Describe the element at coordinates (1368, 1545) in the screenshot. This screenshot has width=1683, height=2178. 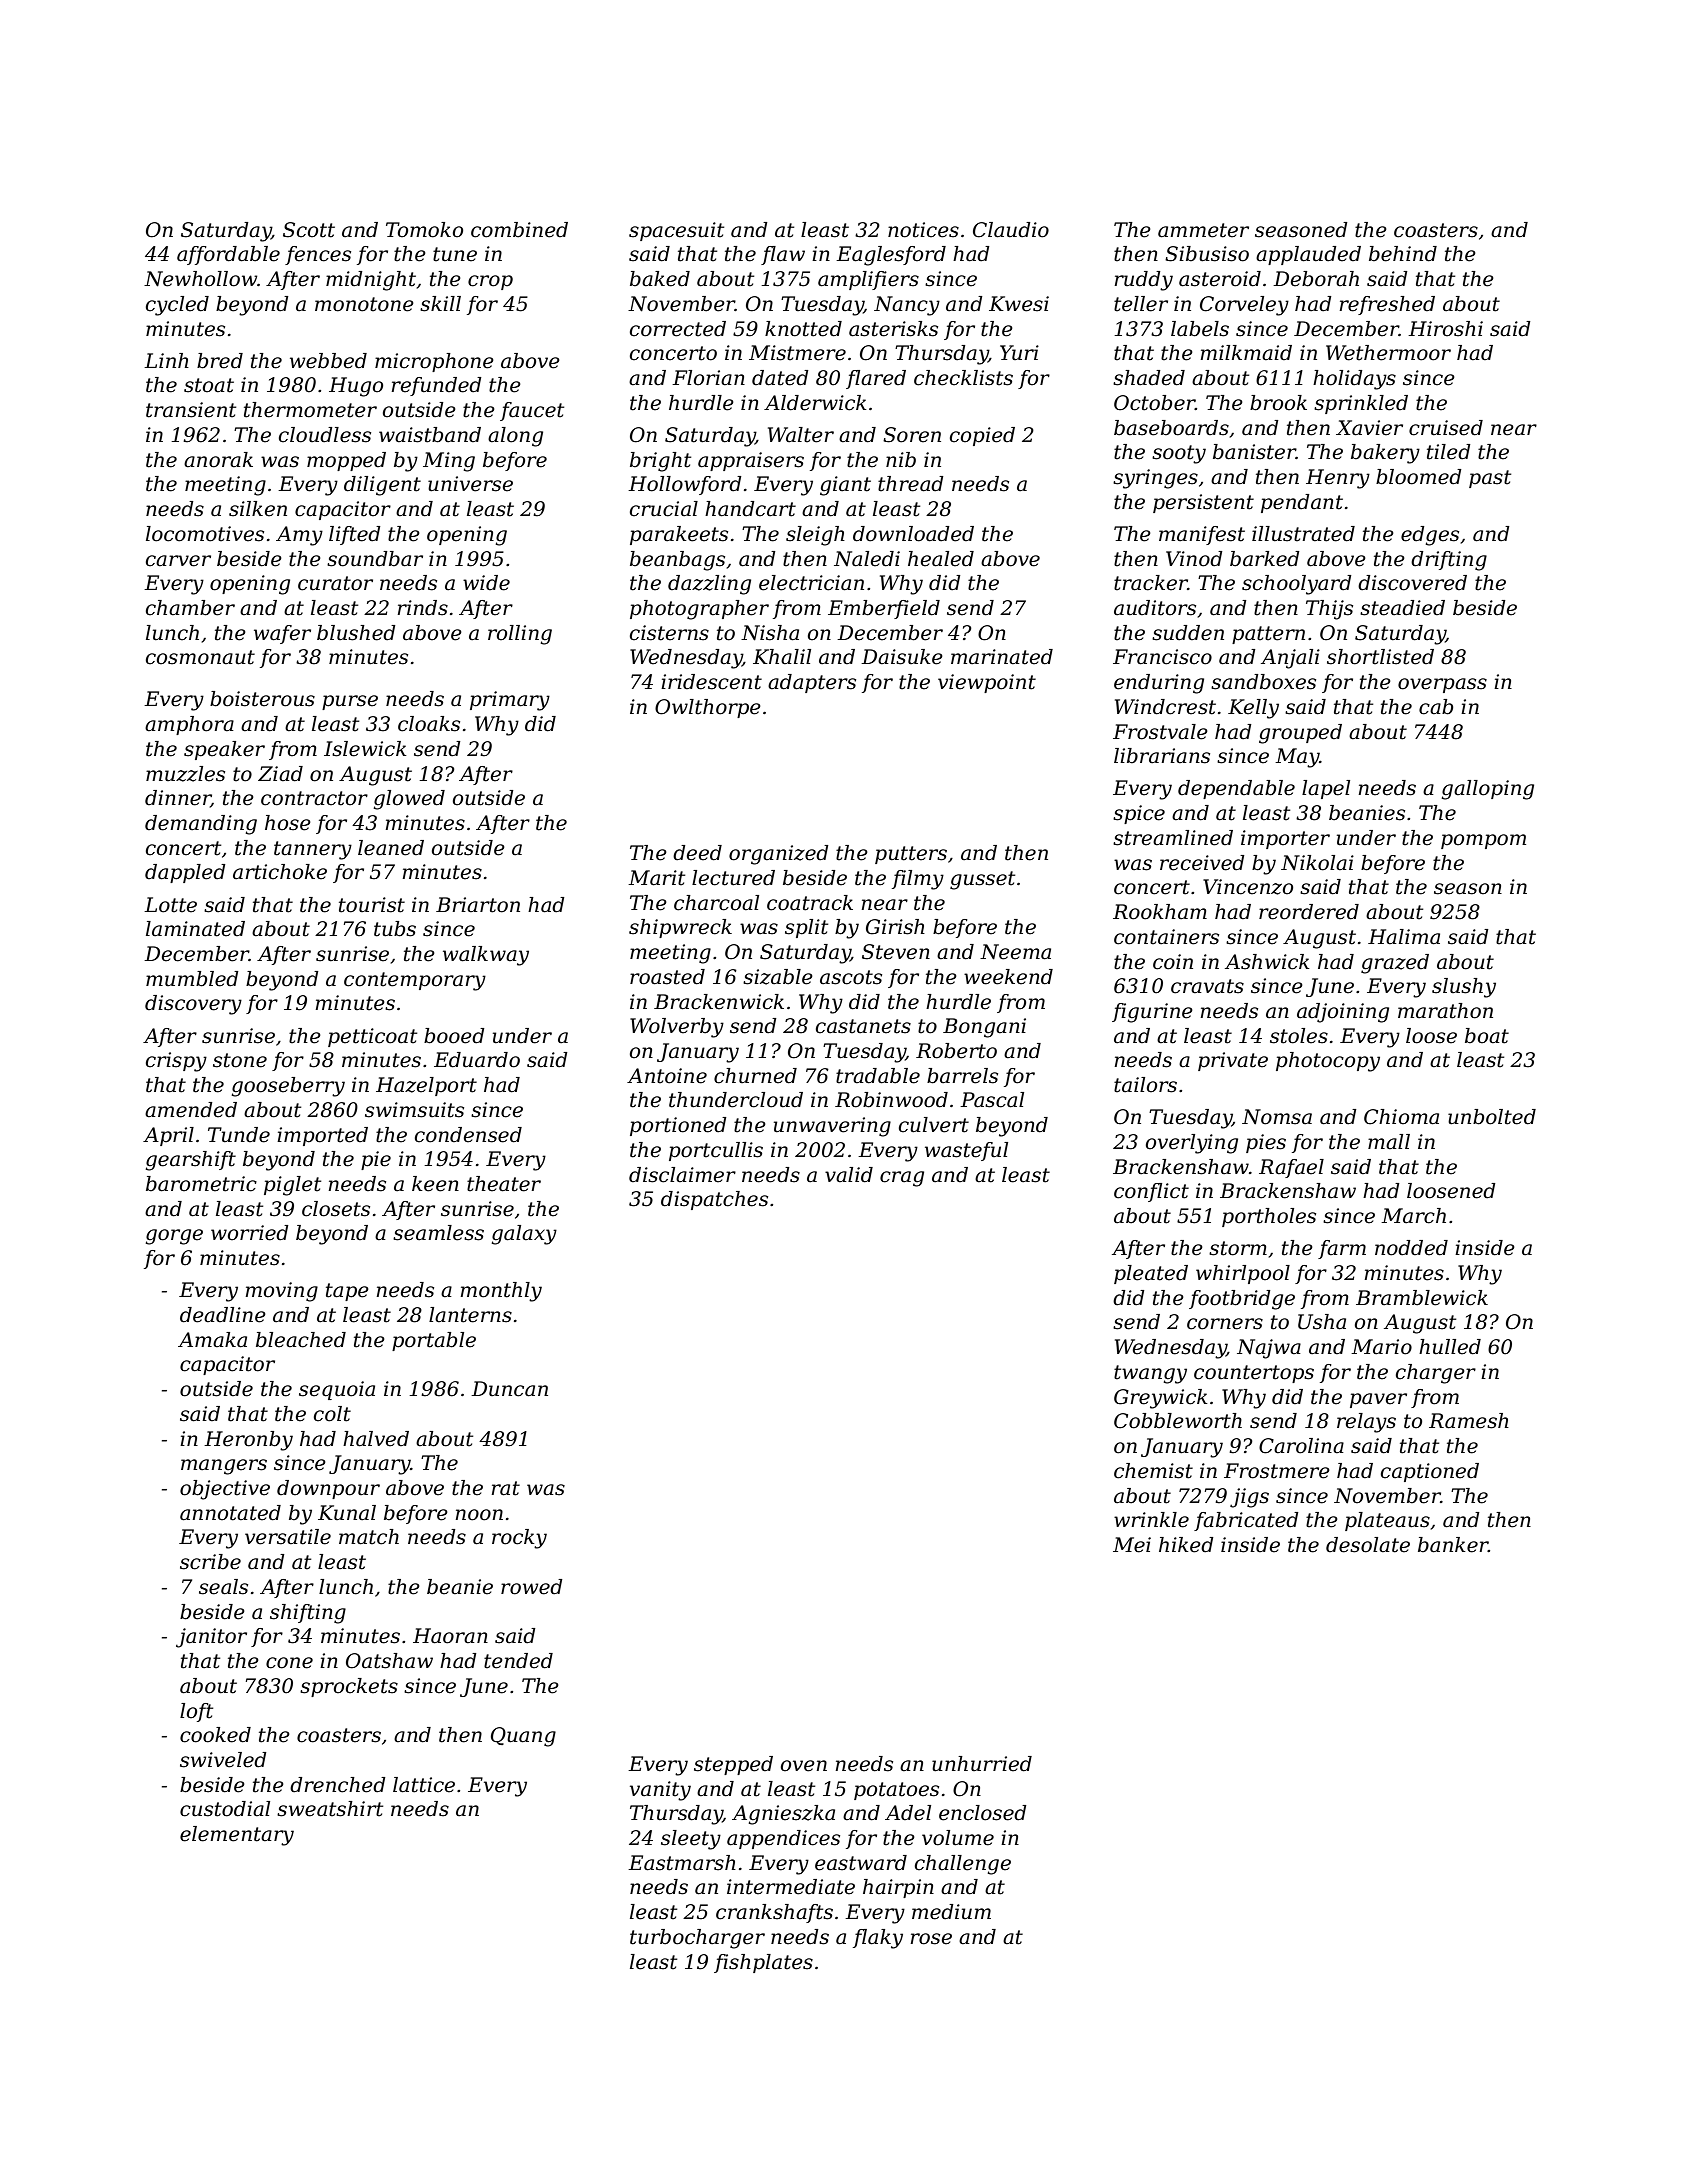
I see `desolate` at that location.
